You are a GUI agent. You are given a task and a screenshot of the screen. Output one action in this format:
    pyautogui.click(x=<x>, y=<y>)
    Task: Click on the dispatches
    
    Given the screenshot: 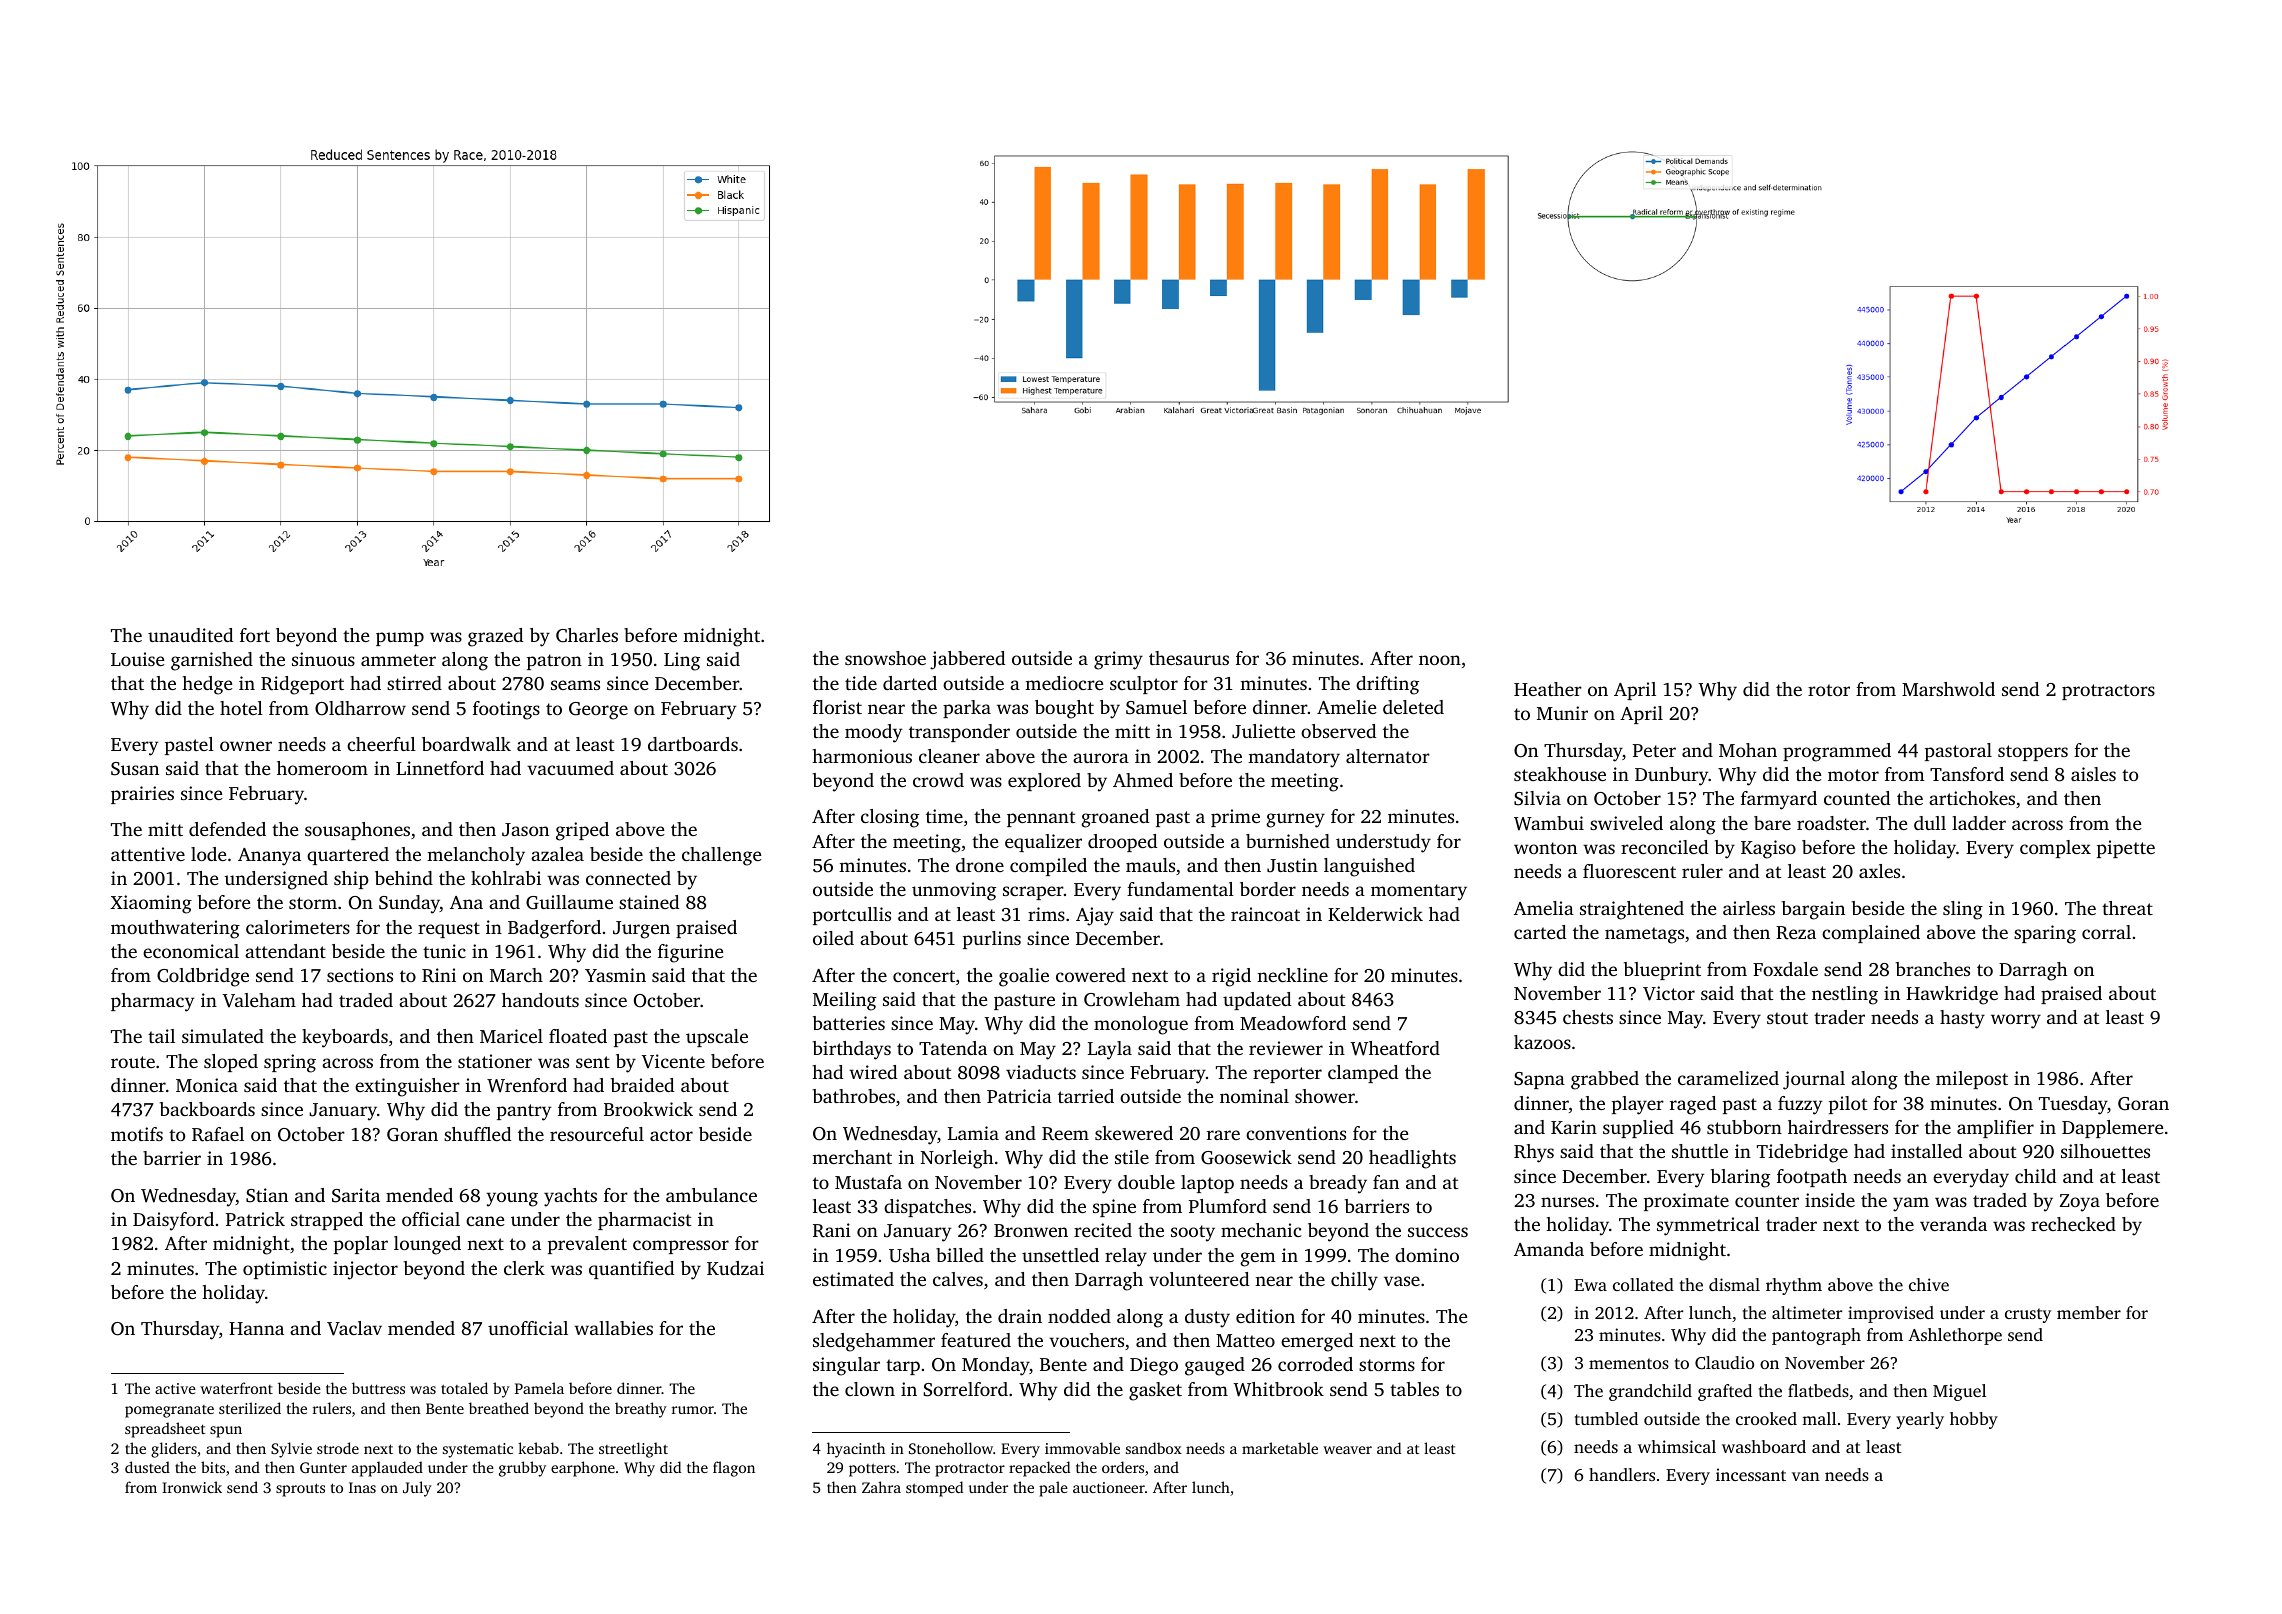 What is the action you would take?
    pyautogui.click(x=927, y=1208)
